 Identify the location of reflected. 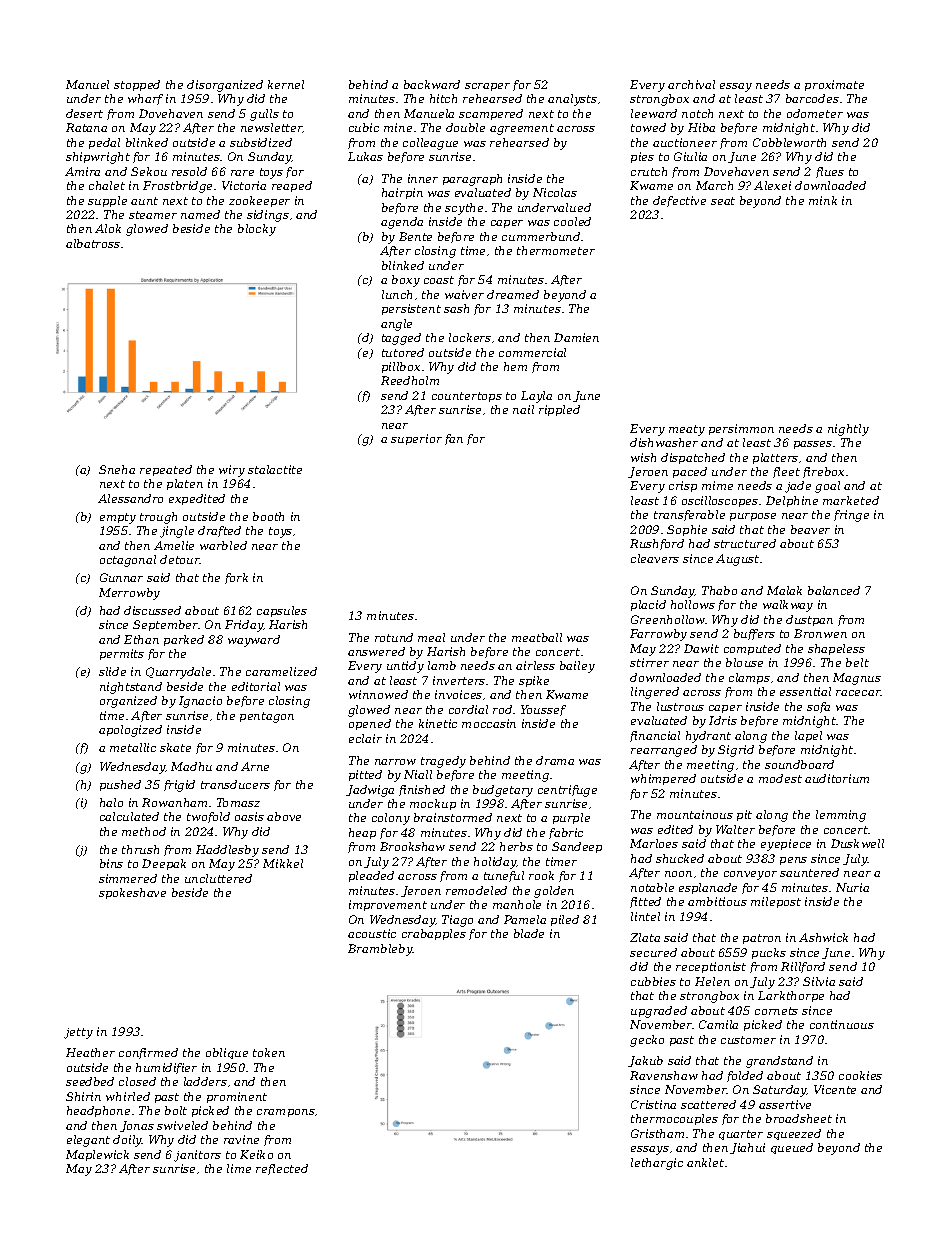
(282, 1169).
